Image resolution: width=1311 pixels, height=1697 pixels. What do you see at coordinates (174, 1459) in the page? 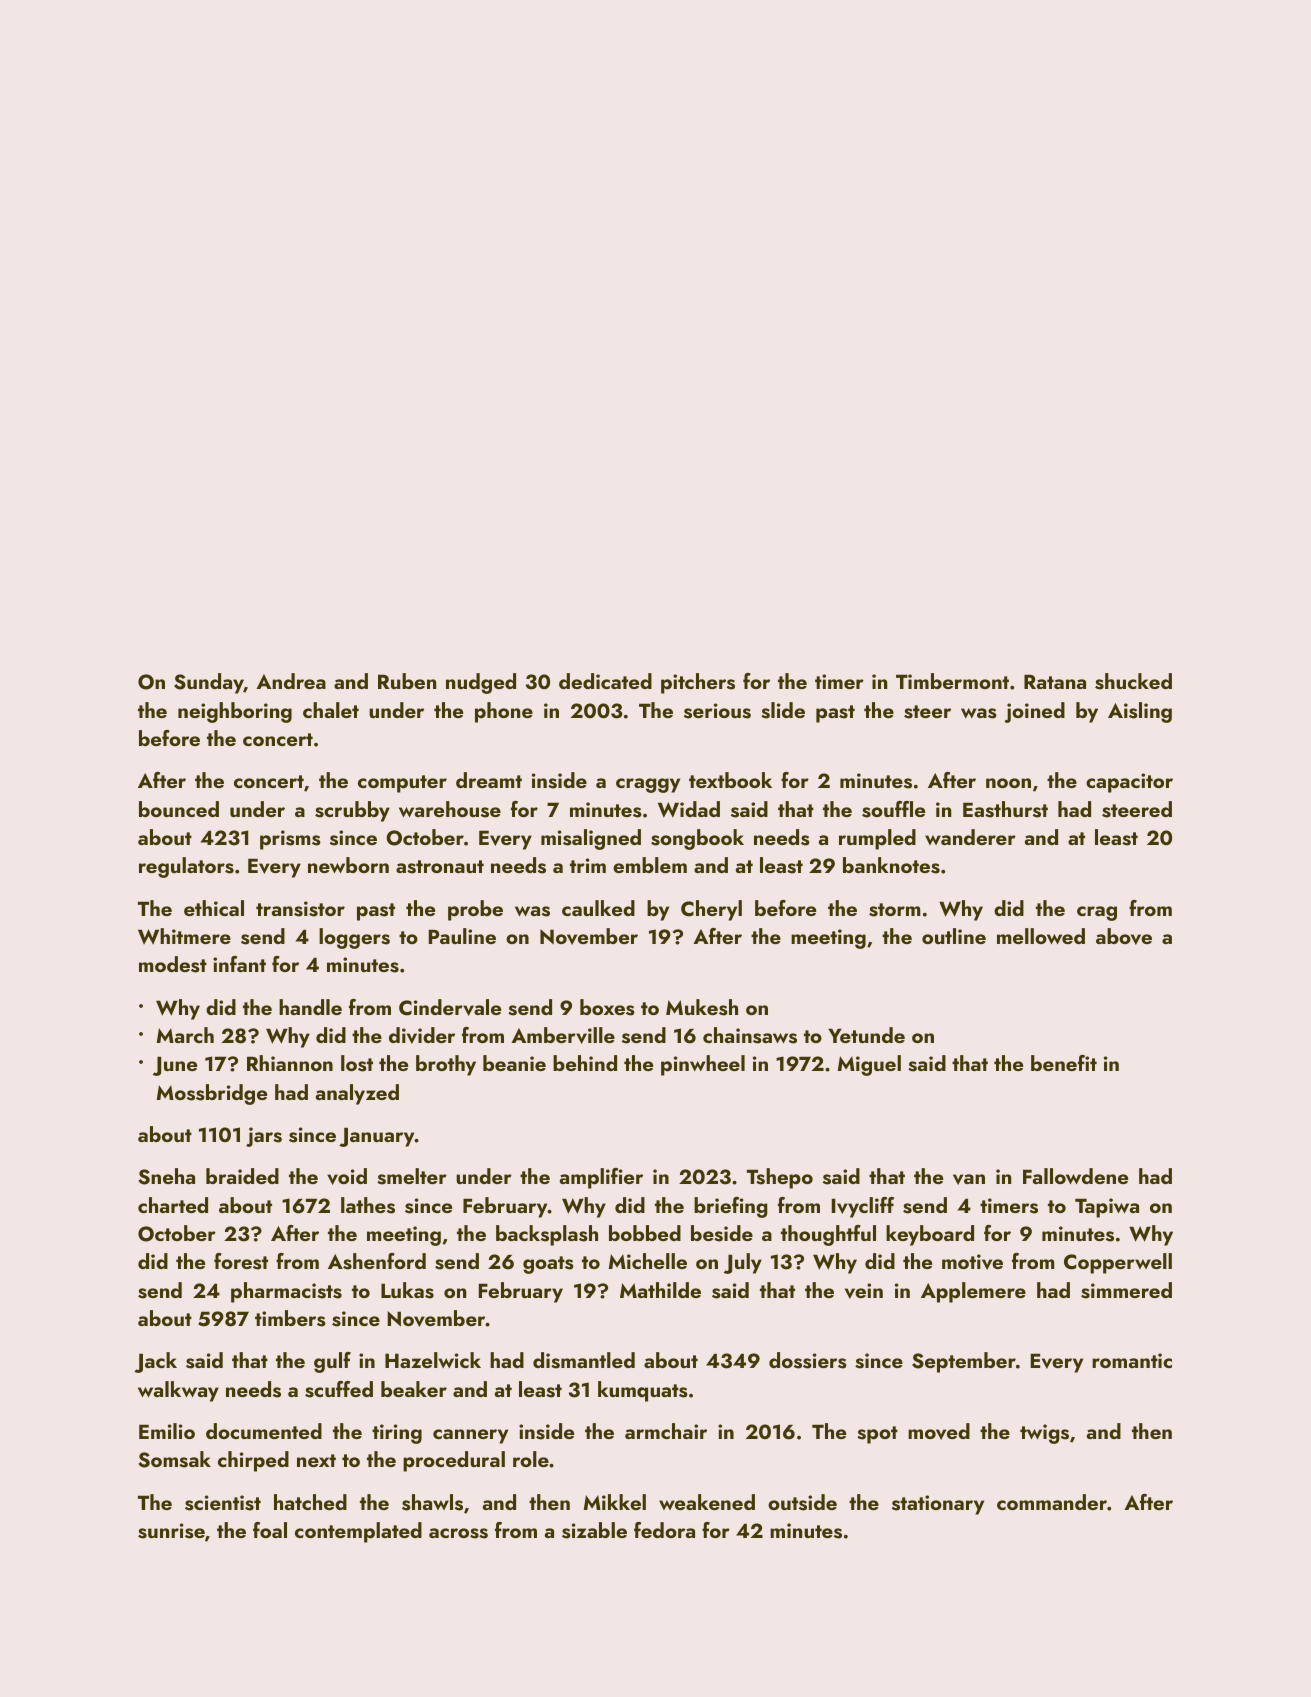
I see `Somsak` at bounding box center [174, 1459].
